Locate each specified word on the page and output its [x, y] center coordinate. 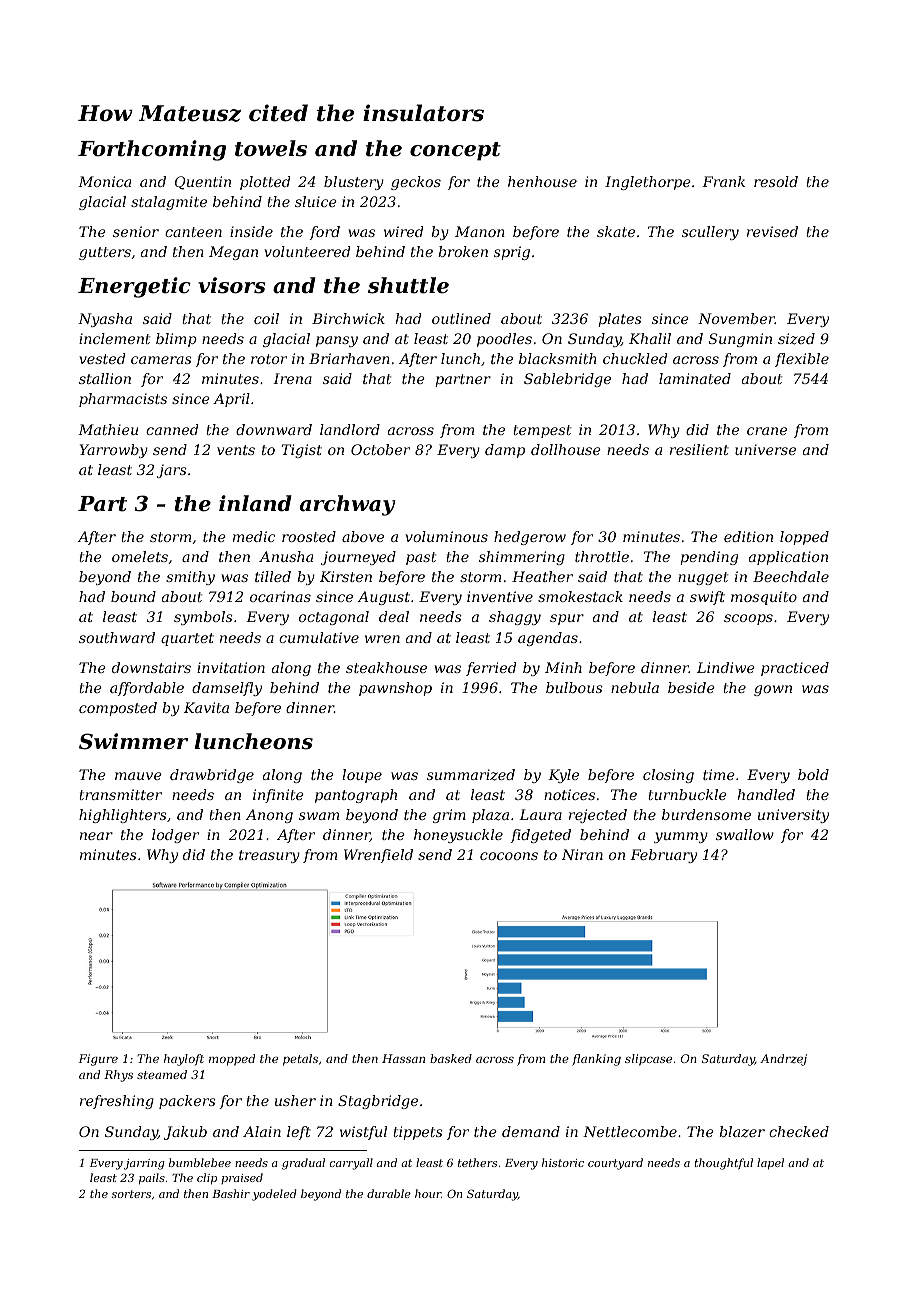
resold [776, 181]
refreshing [117, 1102]
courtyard [615, 1164]
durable [389, 1193]
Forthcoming [152, 150]
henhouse [542, 181]
